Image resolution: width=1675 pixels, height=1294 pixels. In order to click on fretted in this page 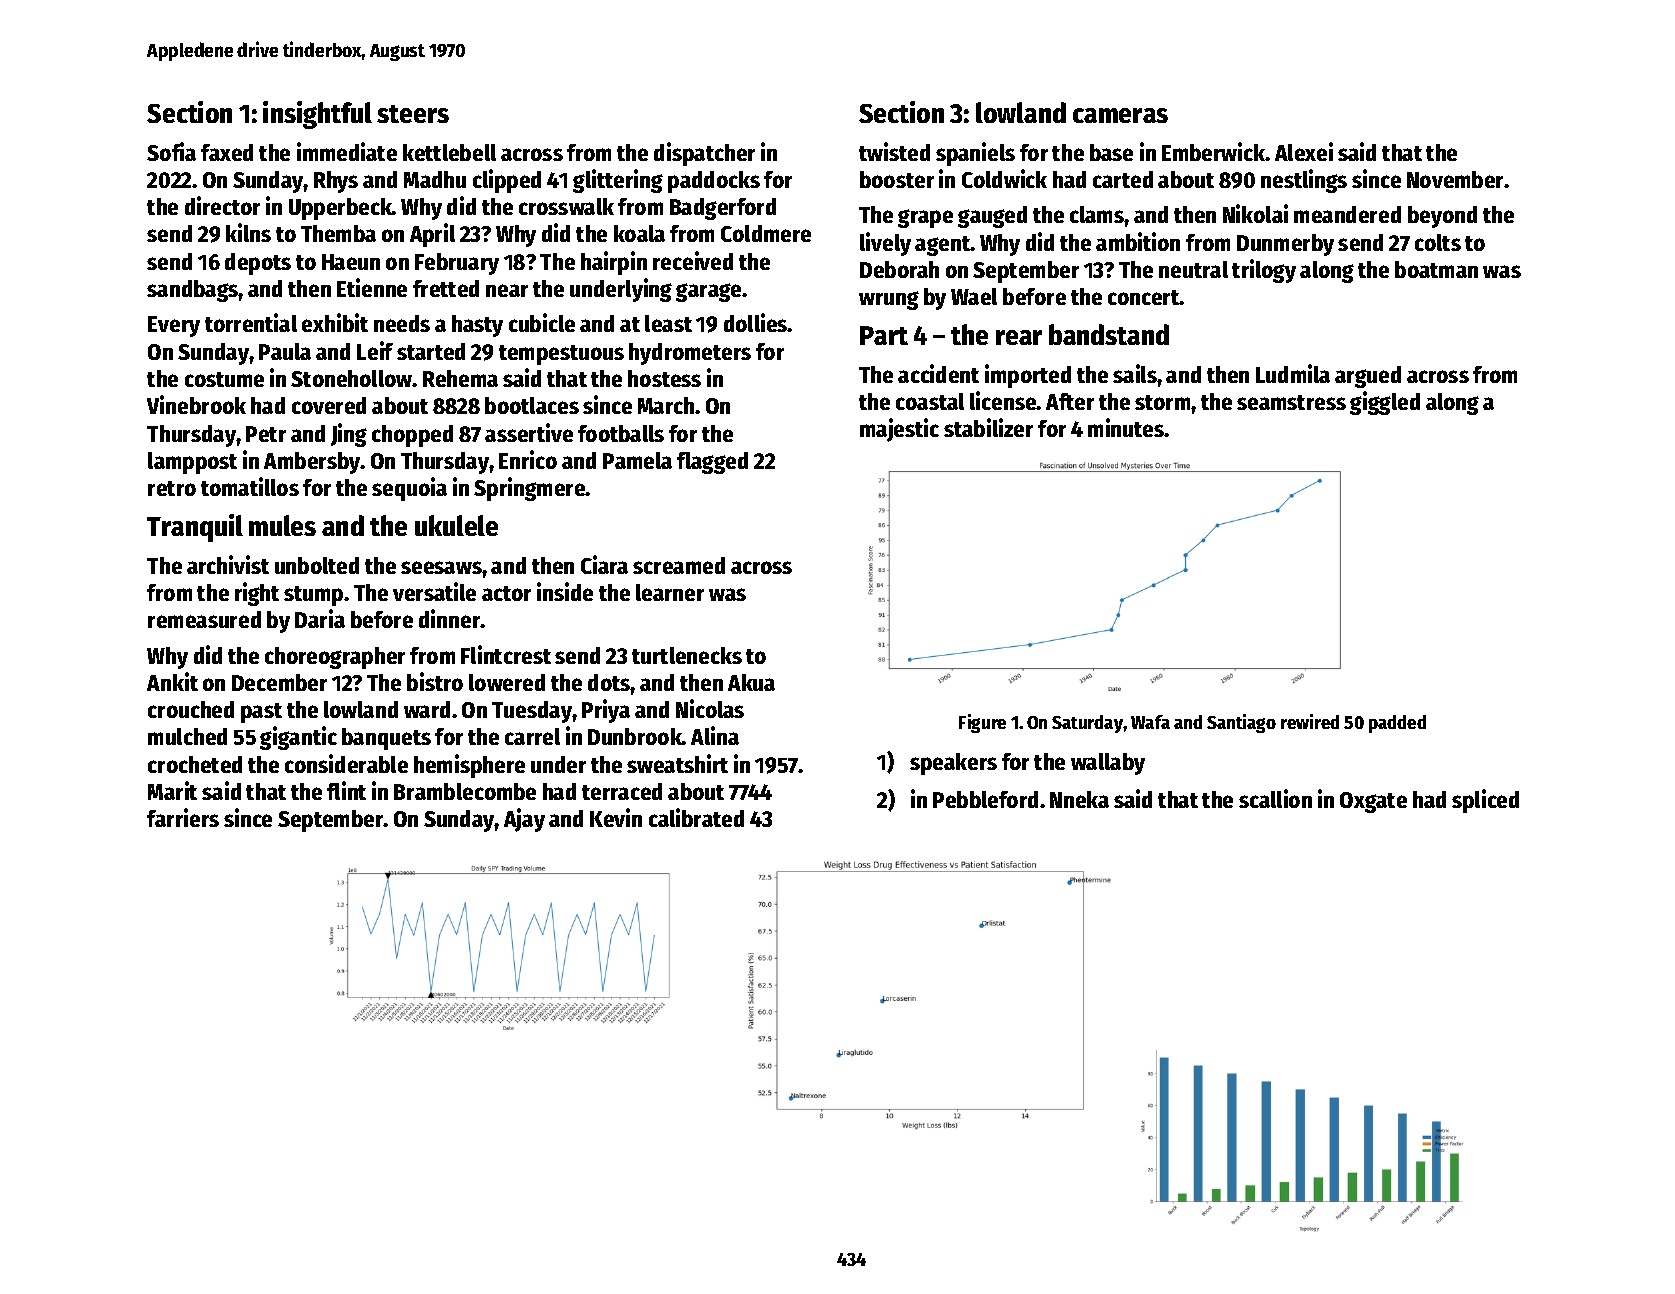, I will do `click(446, 288)`.
